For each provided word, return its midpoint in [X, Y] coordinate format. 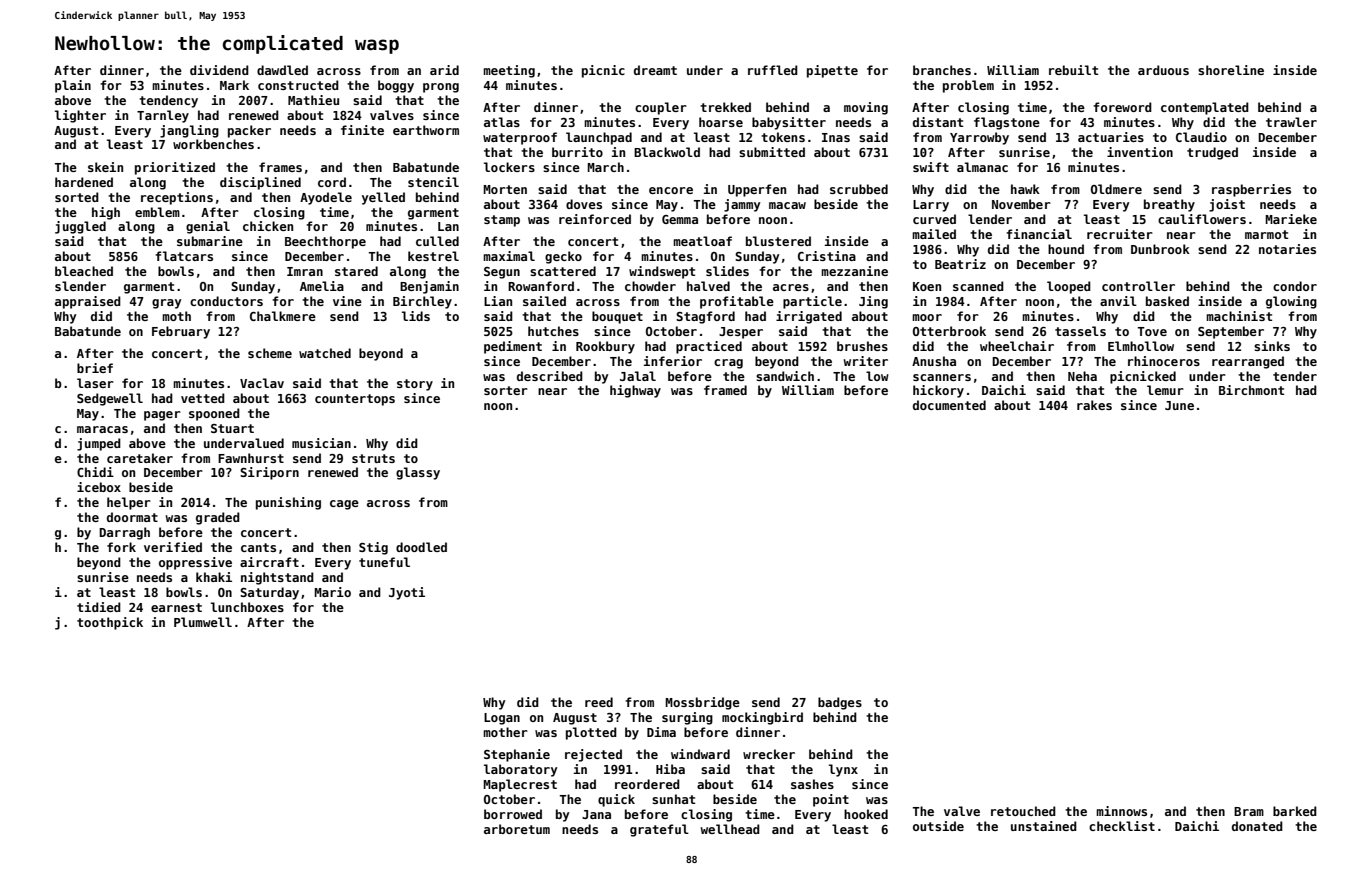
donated [1257, 826]
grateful [659, 830]
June [1179, 405]
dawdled [282, 70]
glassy [418, 473]
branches [942, 70]
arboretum [517, 829]
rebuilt [1073, 70]
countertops [355, 400]
